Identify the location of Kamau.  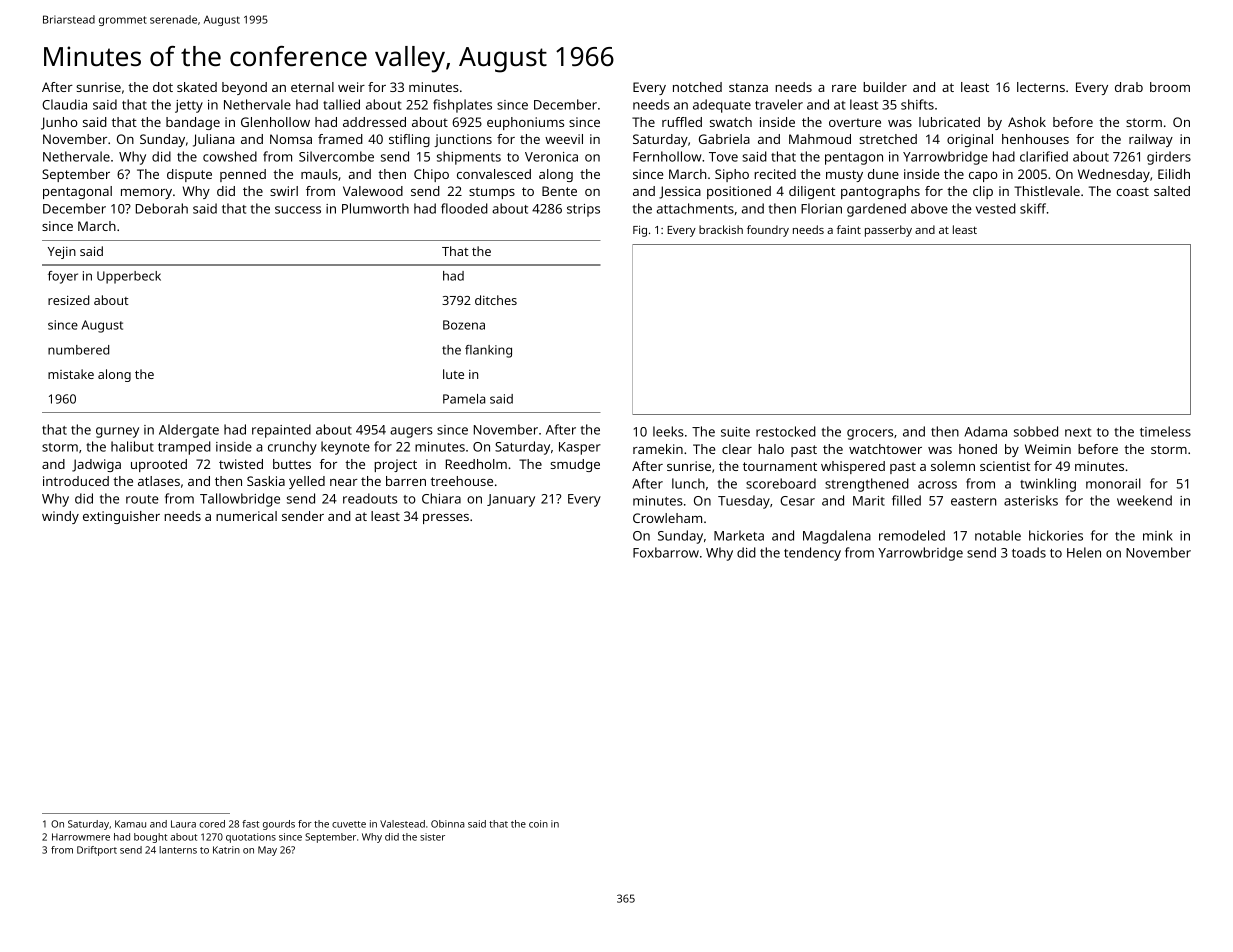
(130, 824).
